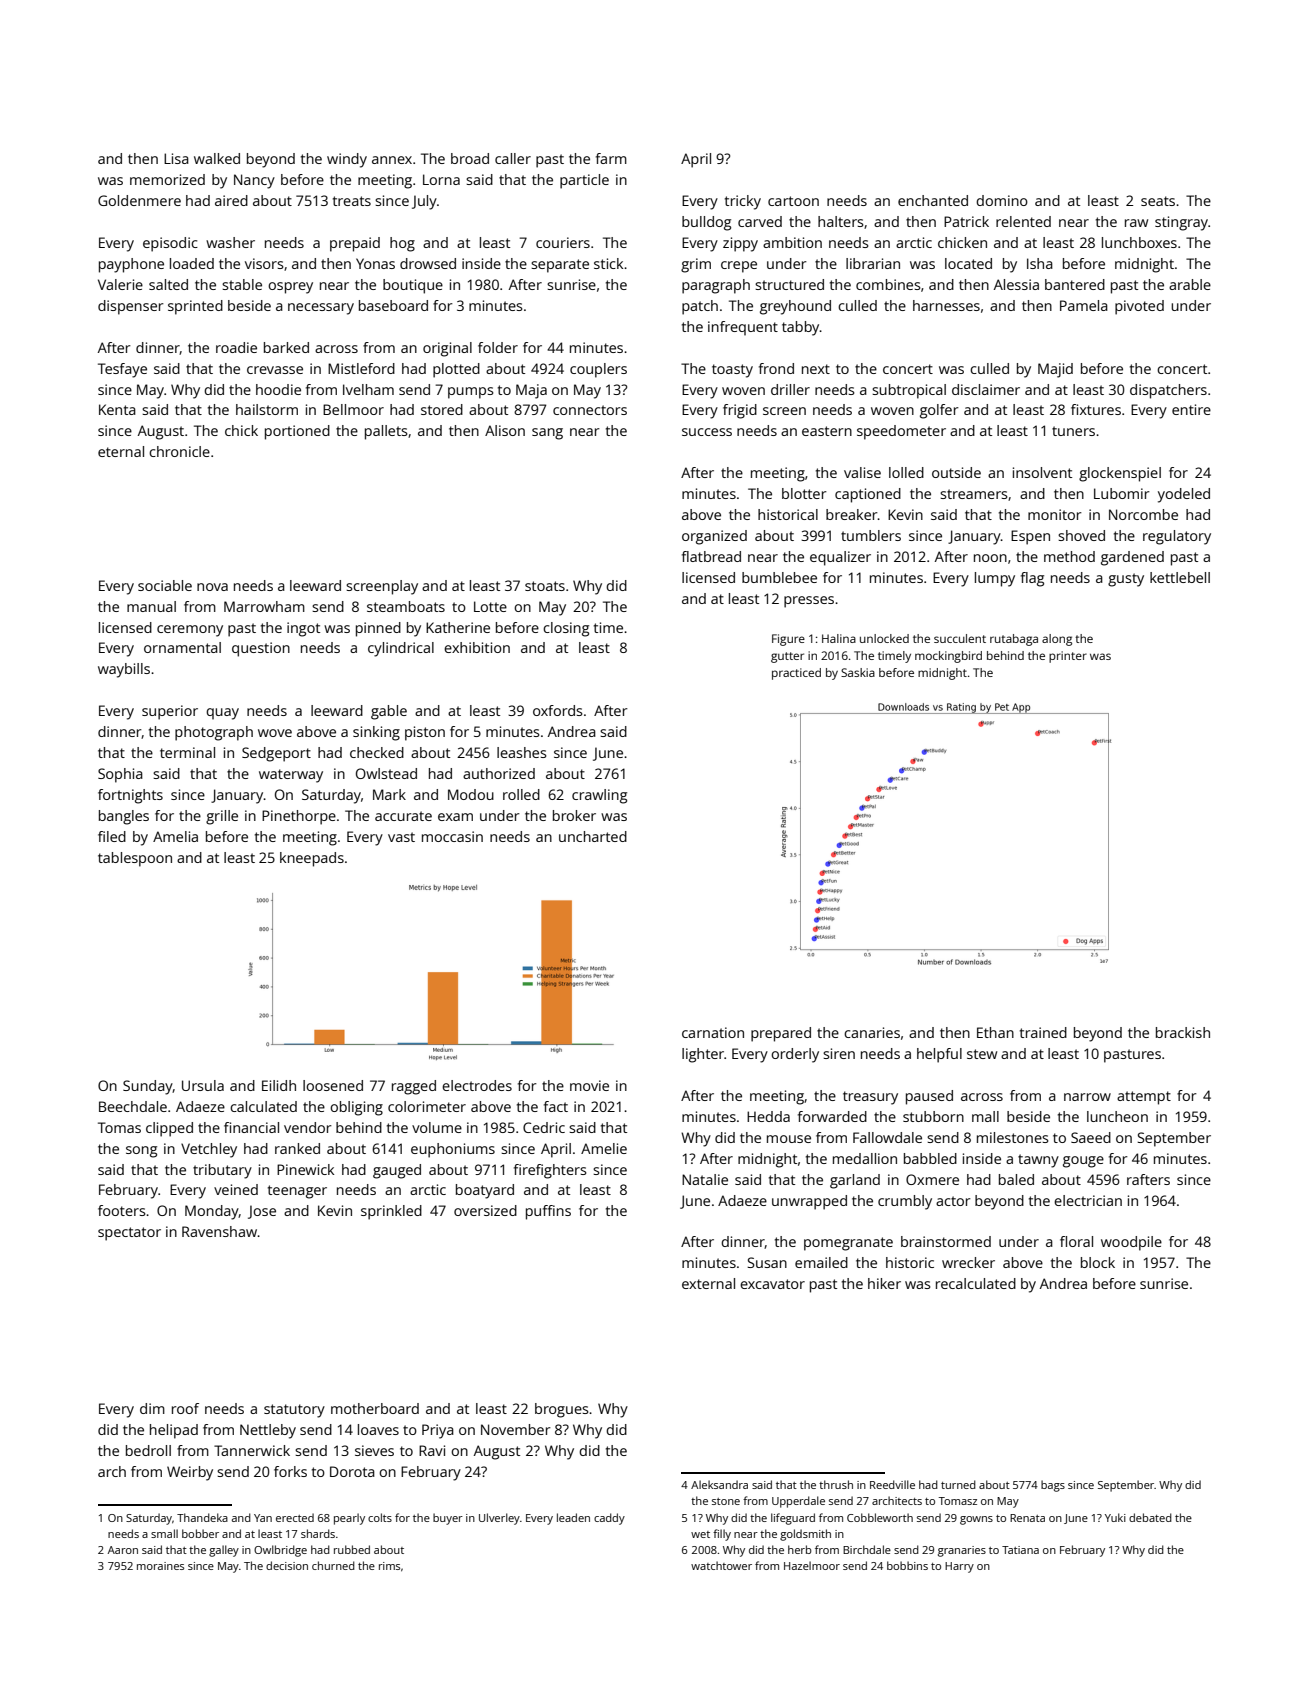  Describe the element at coordinates (294, 1411) in the screenshot. I see `statutory` at that location.
